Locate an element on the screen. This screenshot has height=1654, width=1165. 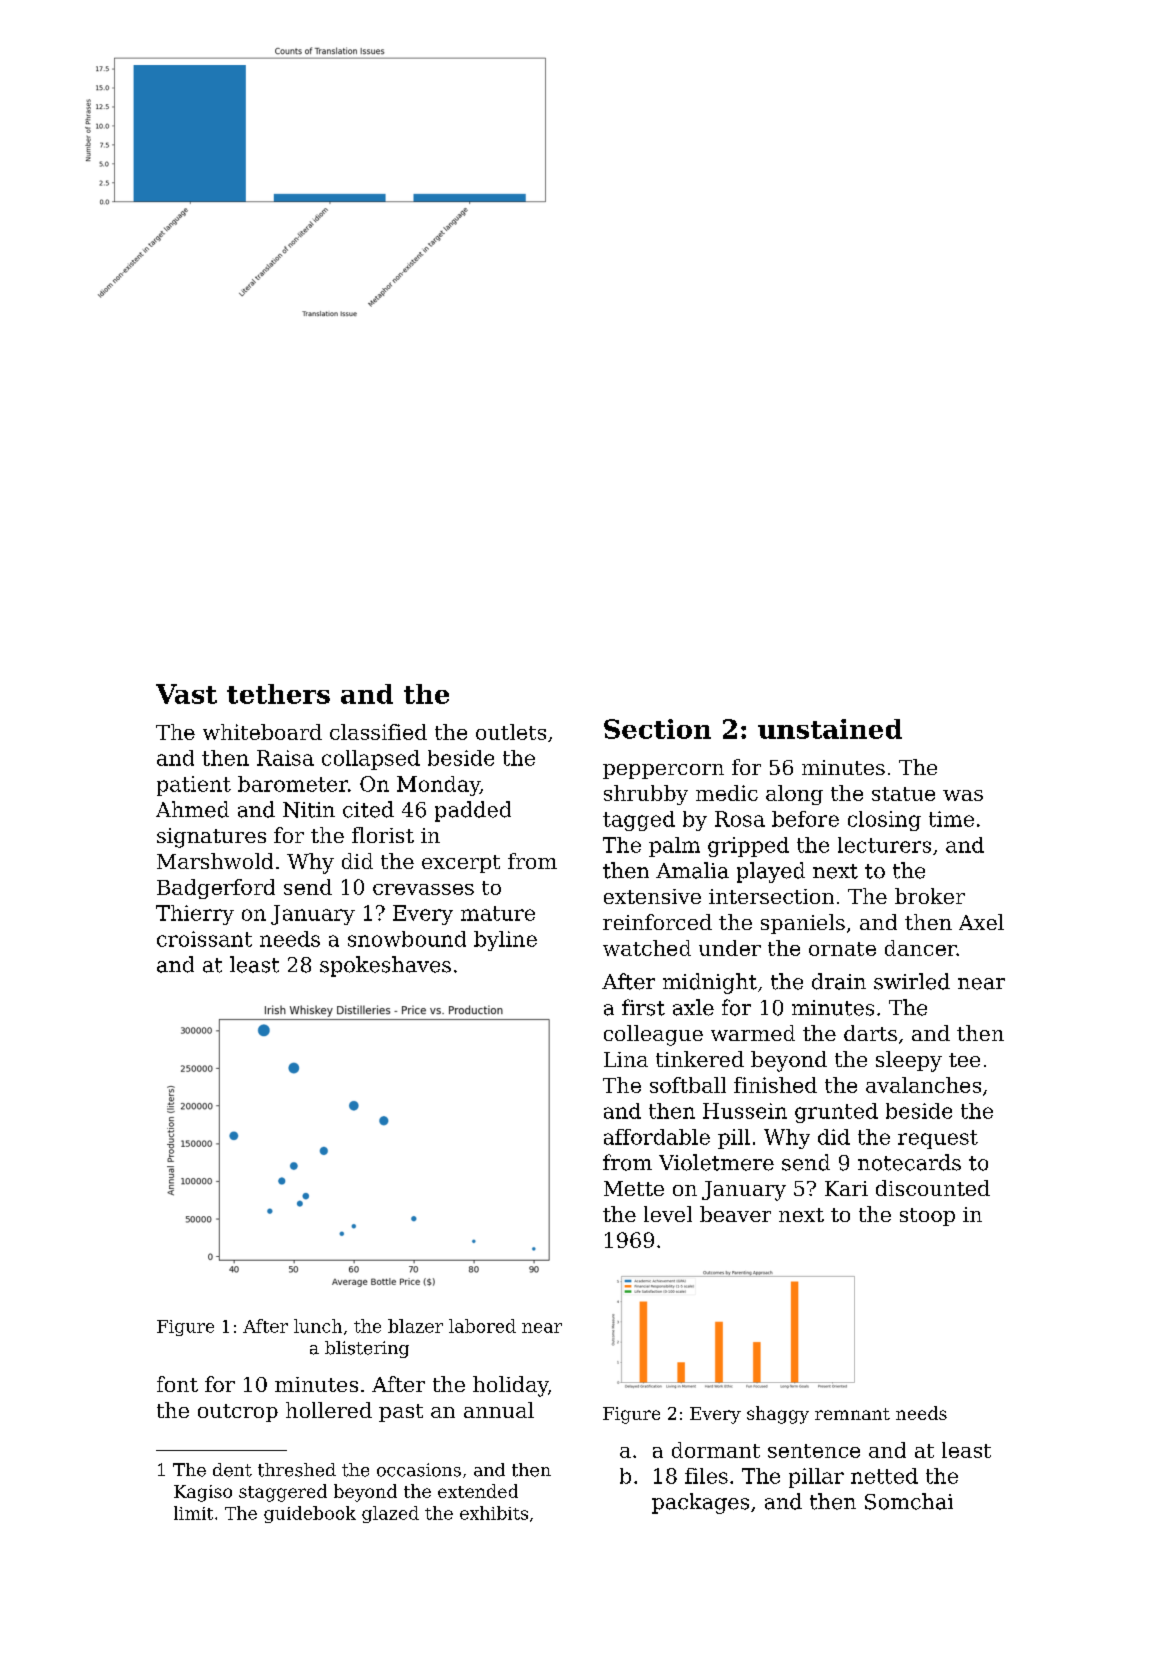
level is located at coordinates (668, 1214).
